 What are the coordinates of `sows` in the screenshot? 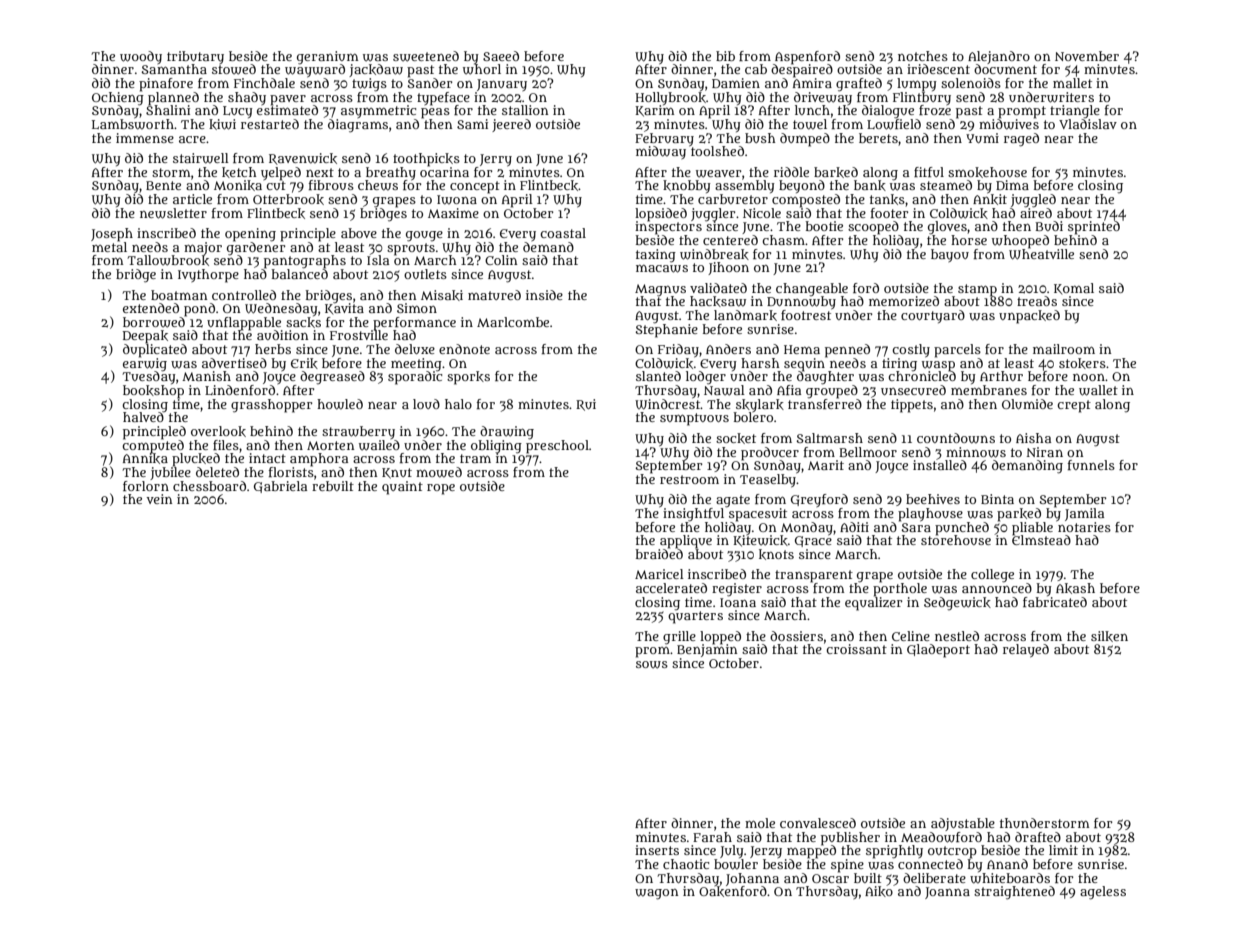 It's located at (652, 665).
